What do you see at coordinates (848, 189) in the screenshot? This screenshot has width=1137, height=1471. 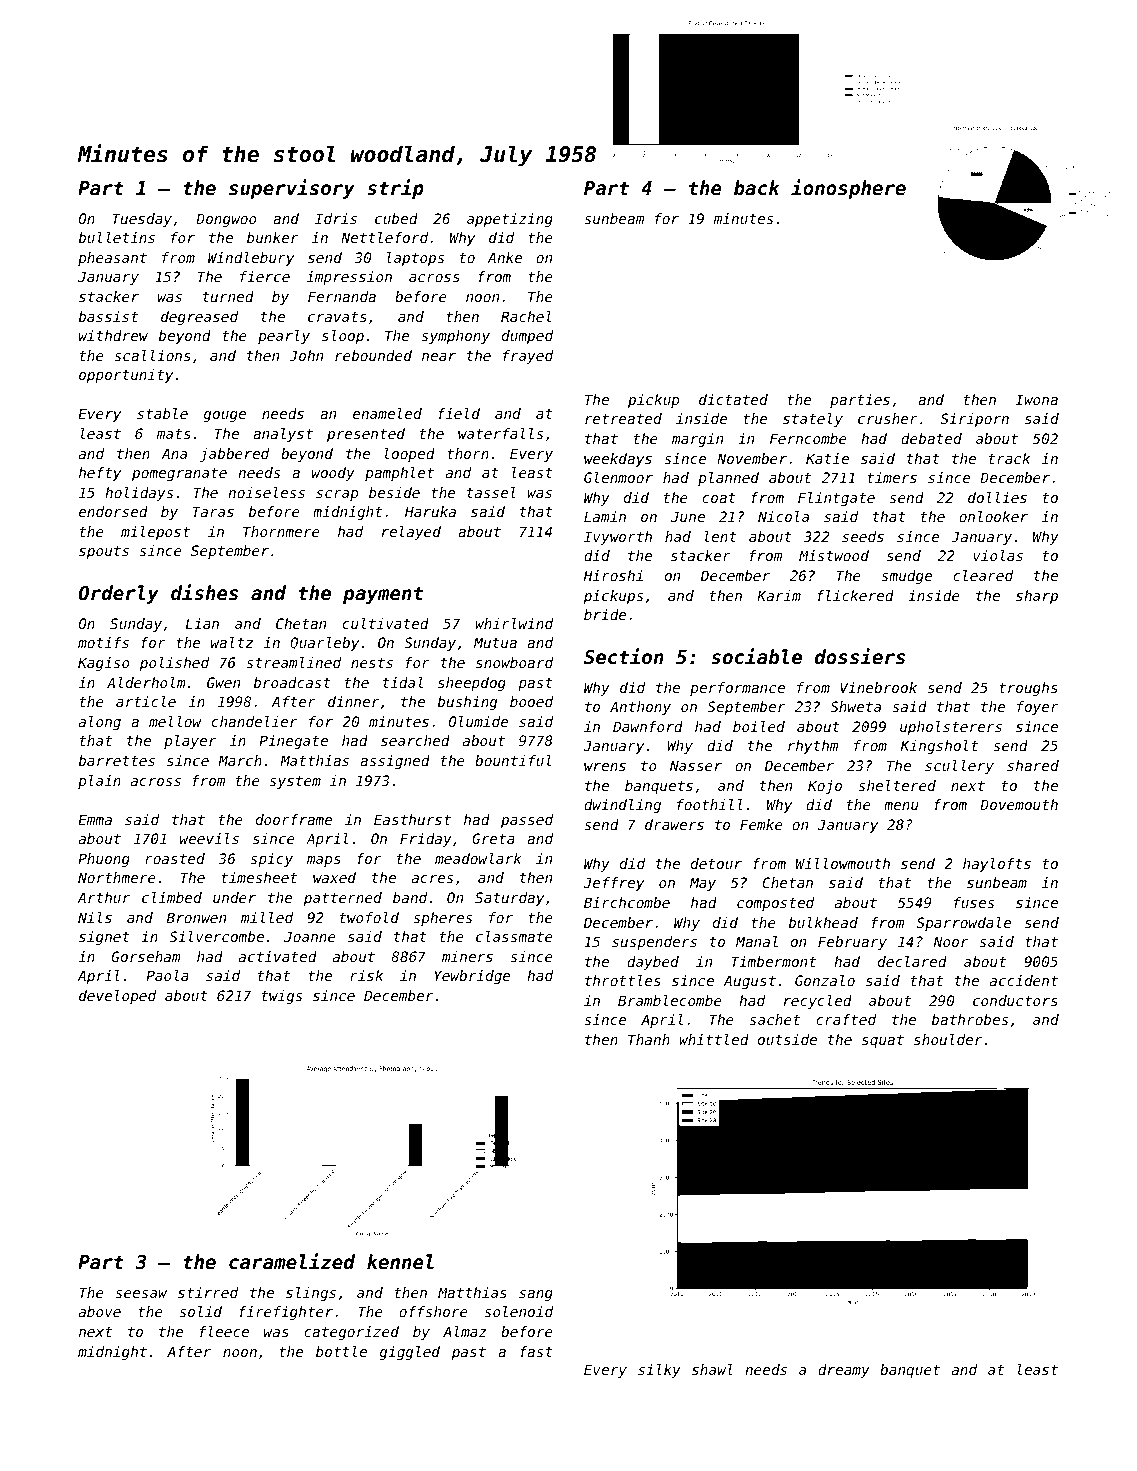 I see `ionosphere` at bounding box center [848, 189].
